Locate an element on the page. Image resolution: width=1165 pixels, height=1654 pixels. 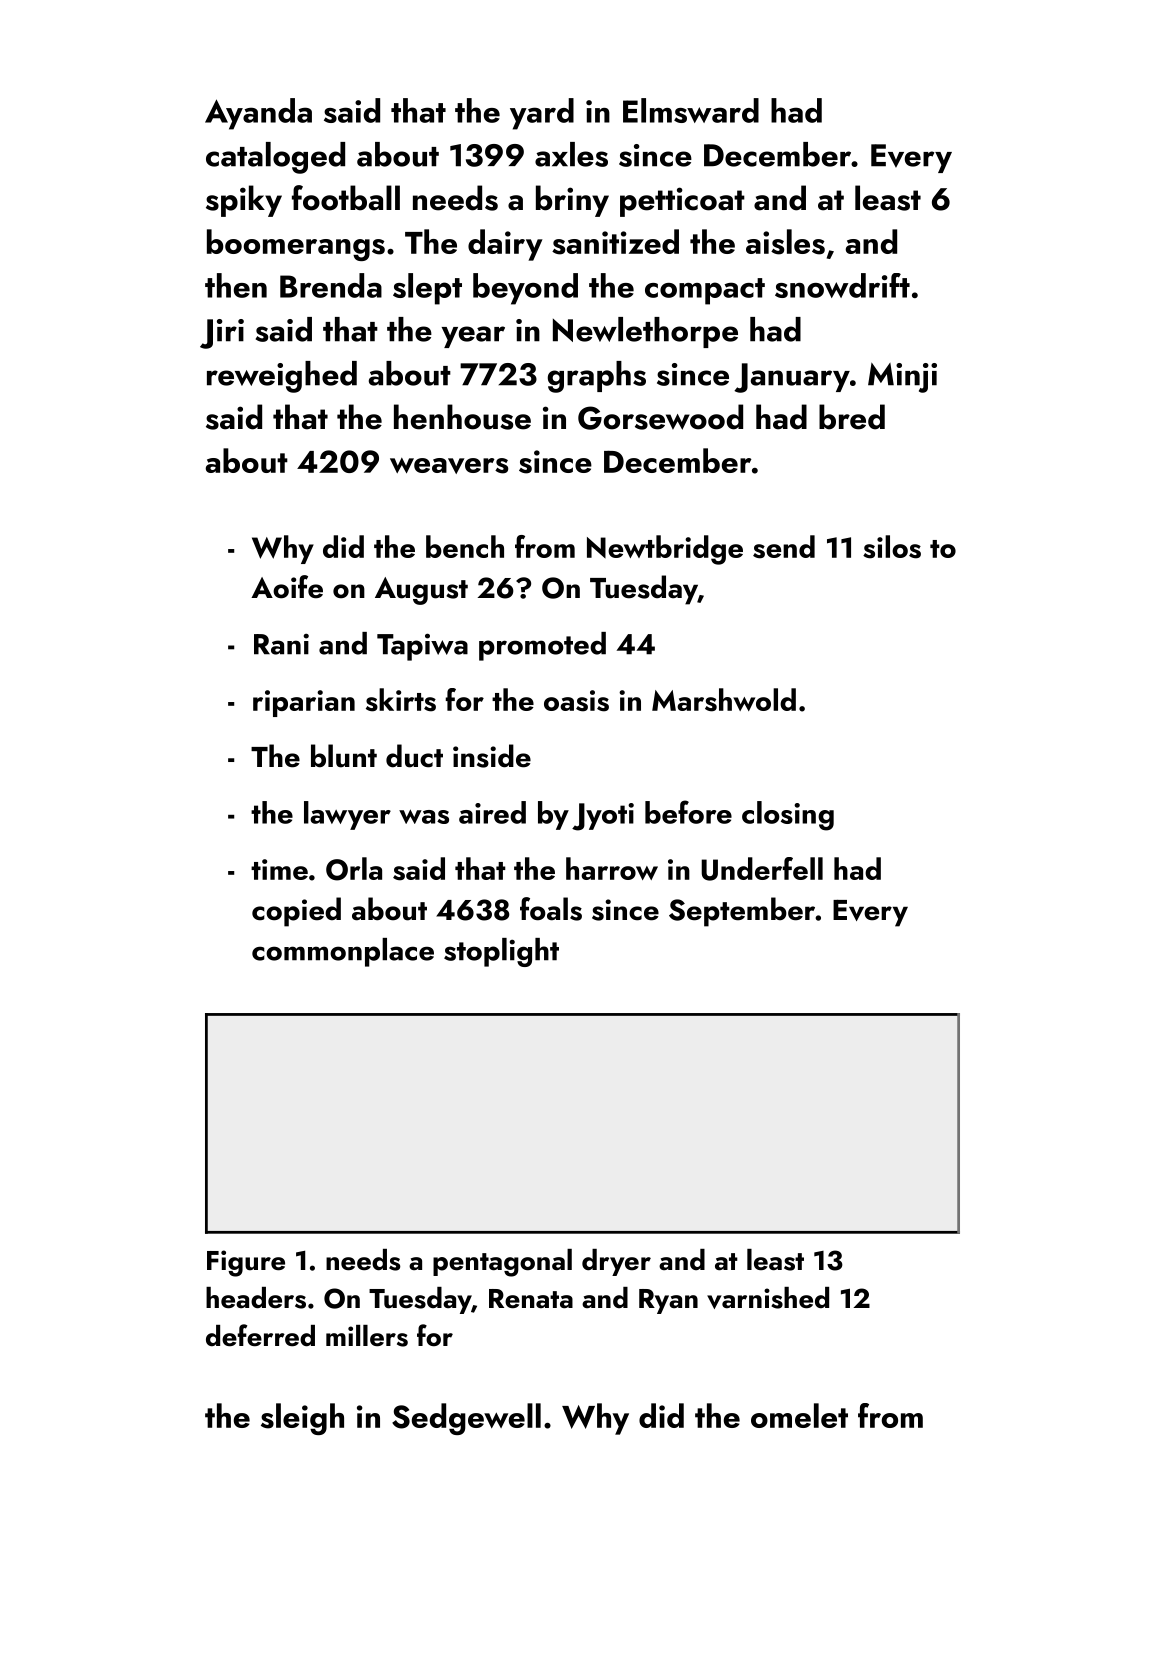
commonplace is located at coordinates (343, 952).
